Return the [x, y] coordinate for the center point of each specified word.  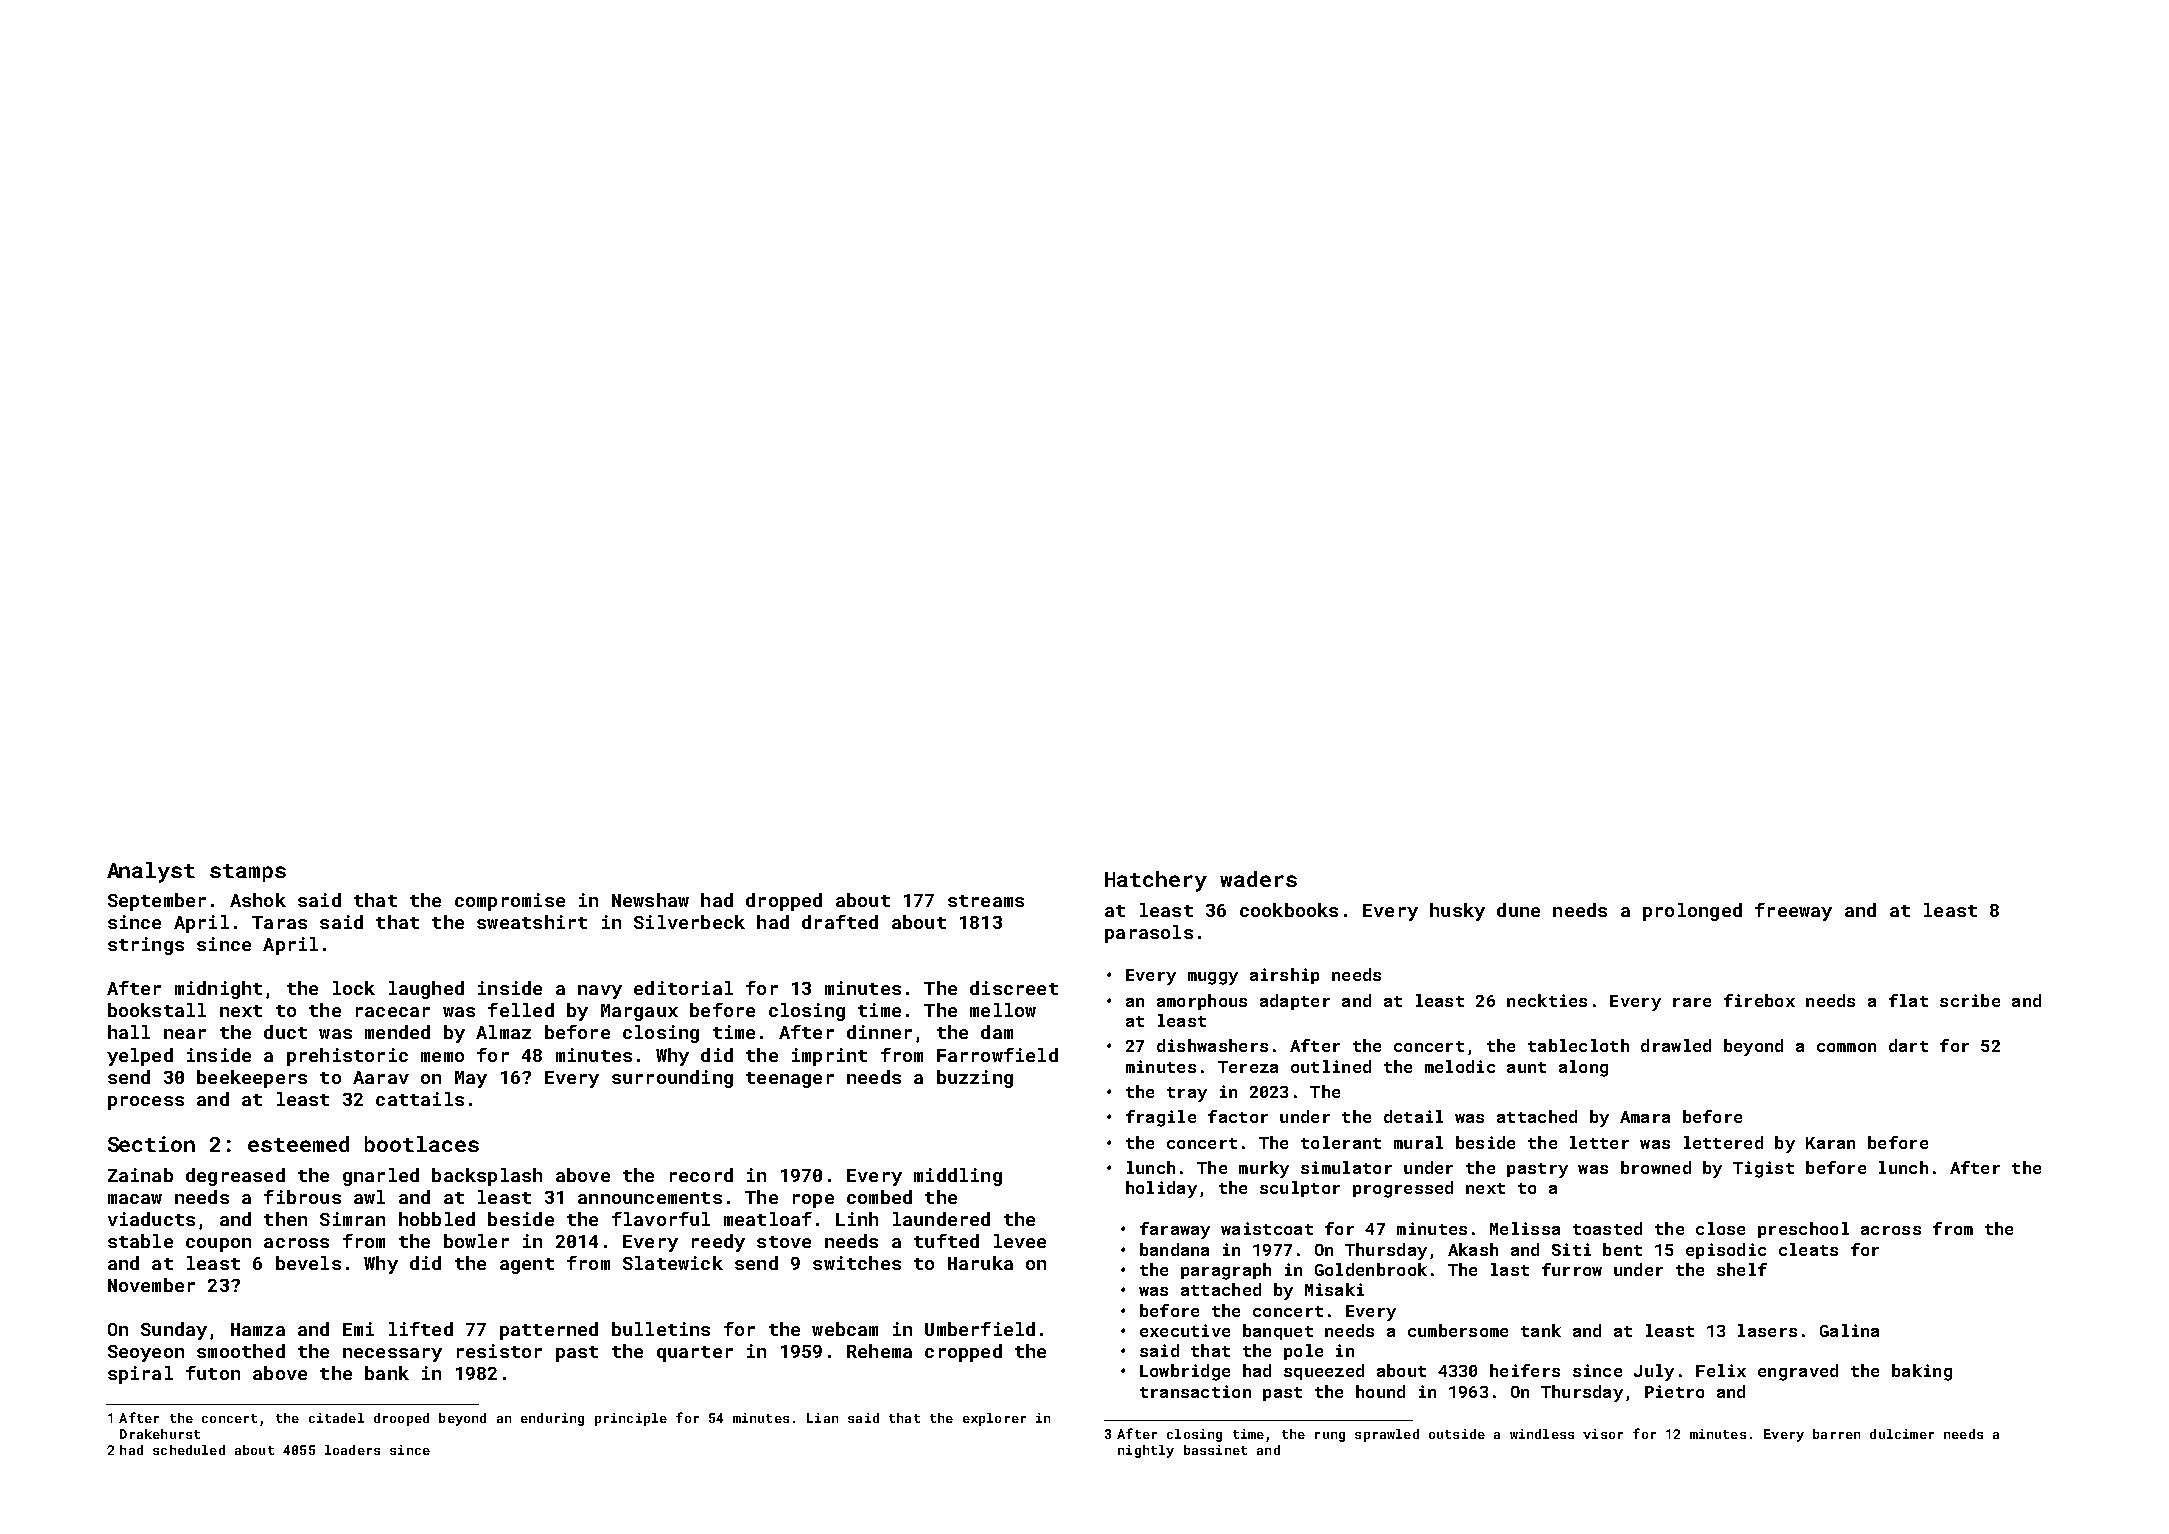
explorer [994, 1419]
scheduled [189, 1450]
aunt [1526, 1067]
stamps [248, 873]
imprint [829, 1057]
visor [1603, 1434]
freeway [1793, 912]
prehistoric [347, 1057]
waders [1258, 879]
